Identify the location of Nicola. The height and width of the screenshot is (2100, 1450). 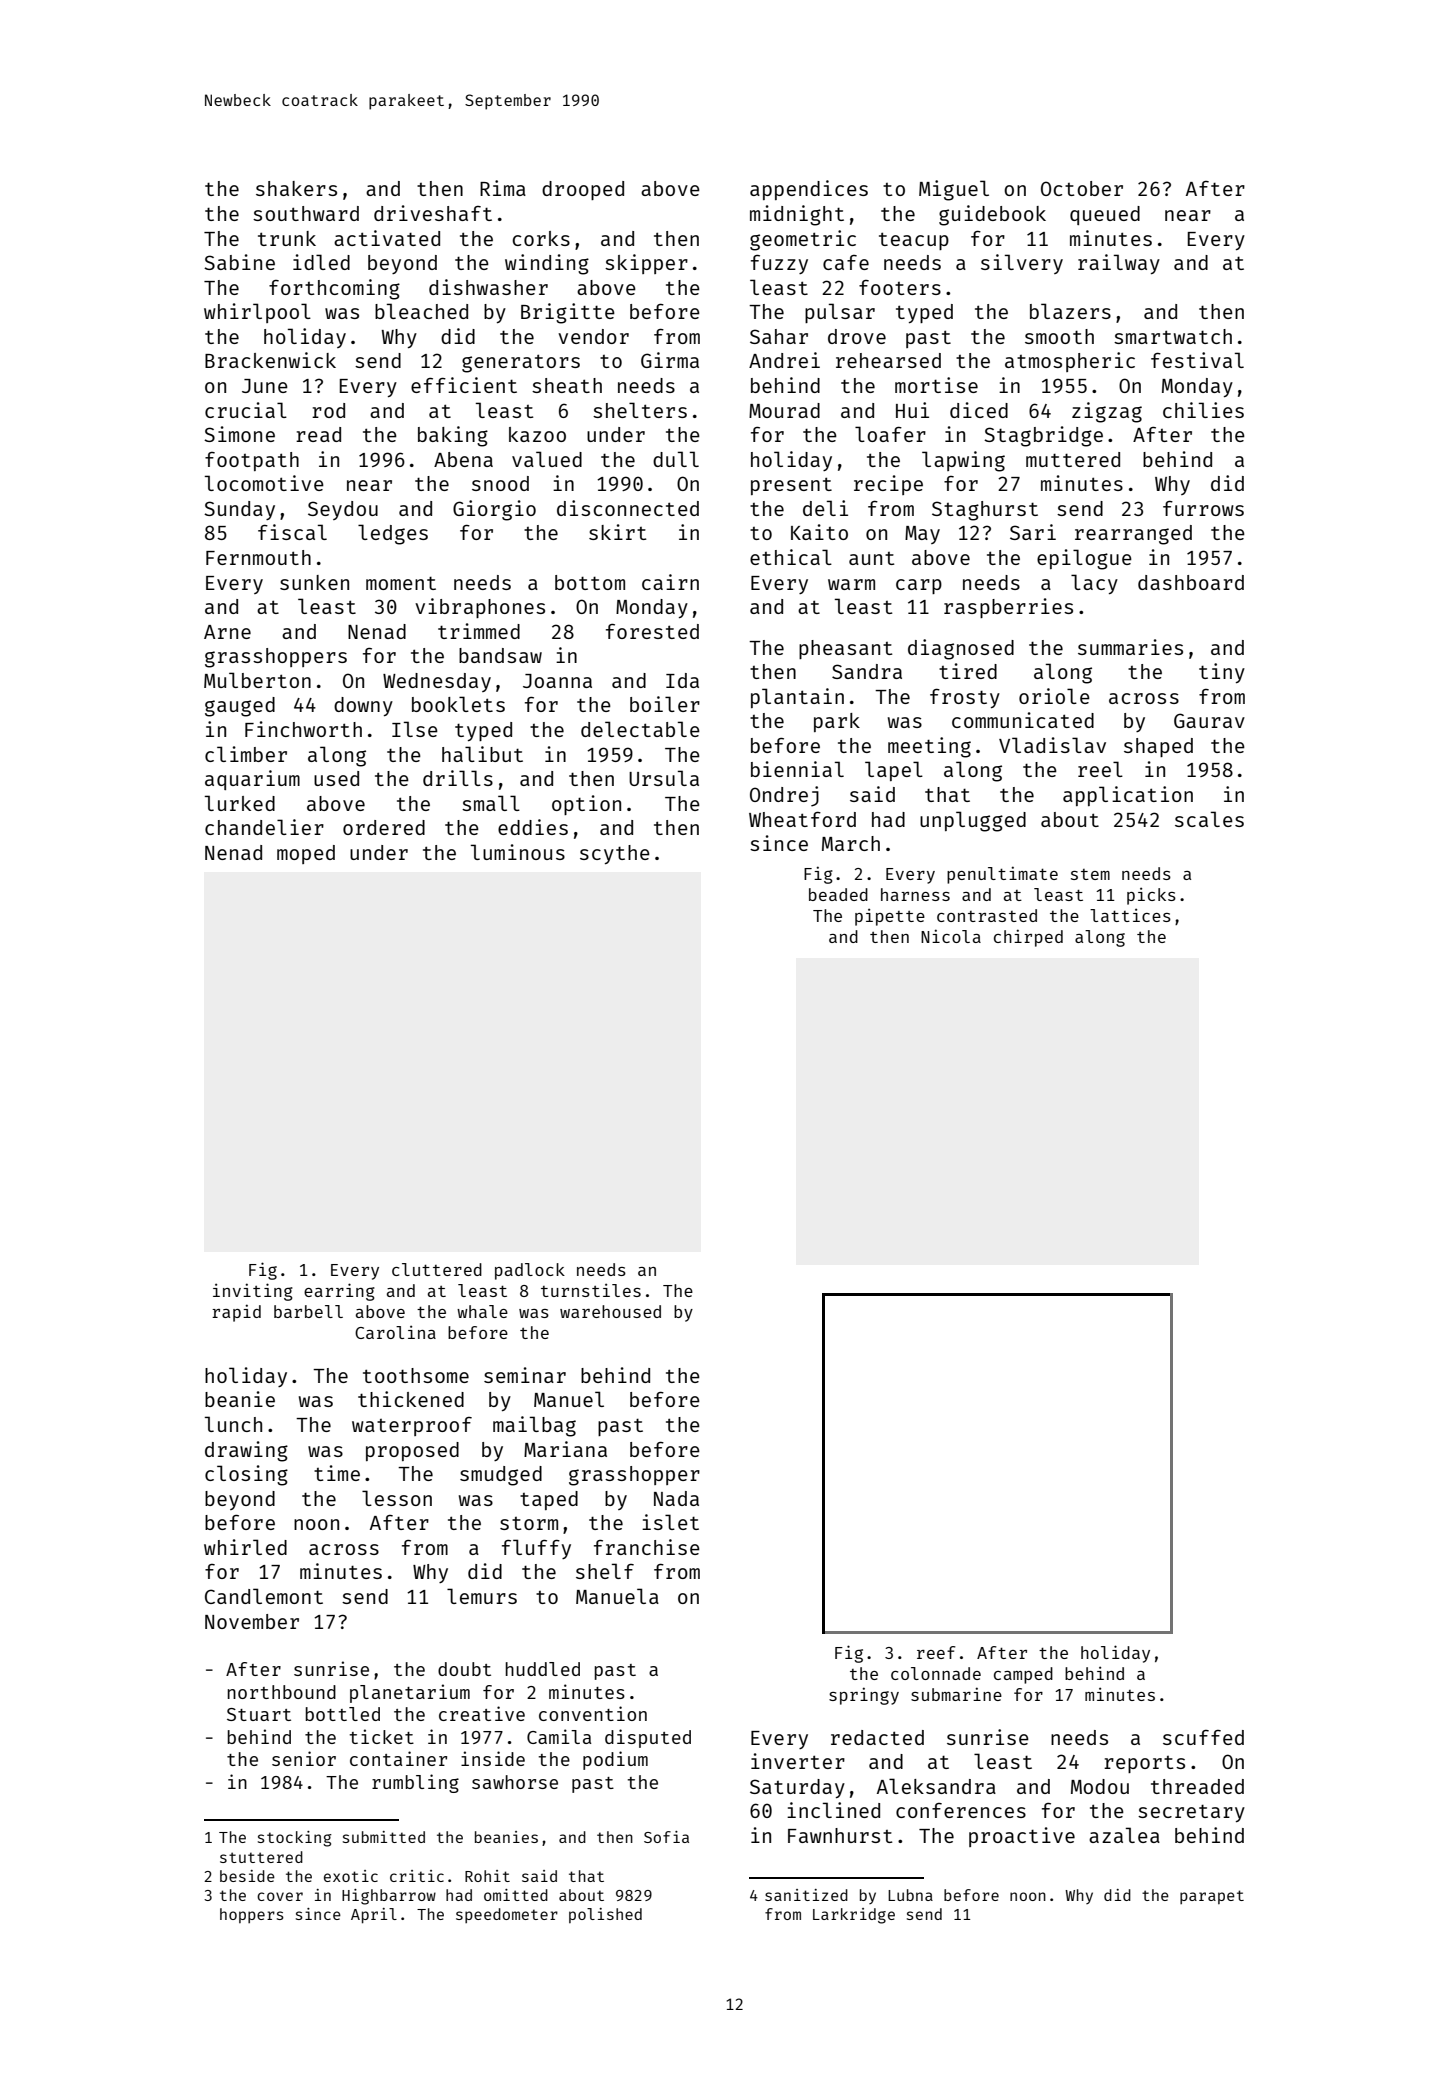
(951, 936).
